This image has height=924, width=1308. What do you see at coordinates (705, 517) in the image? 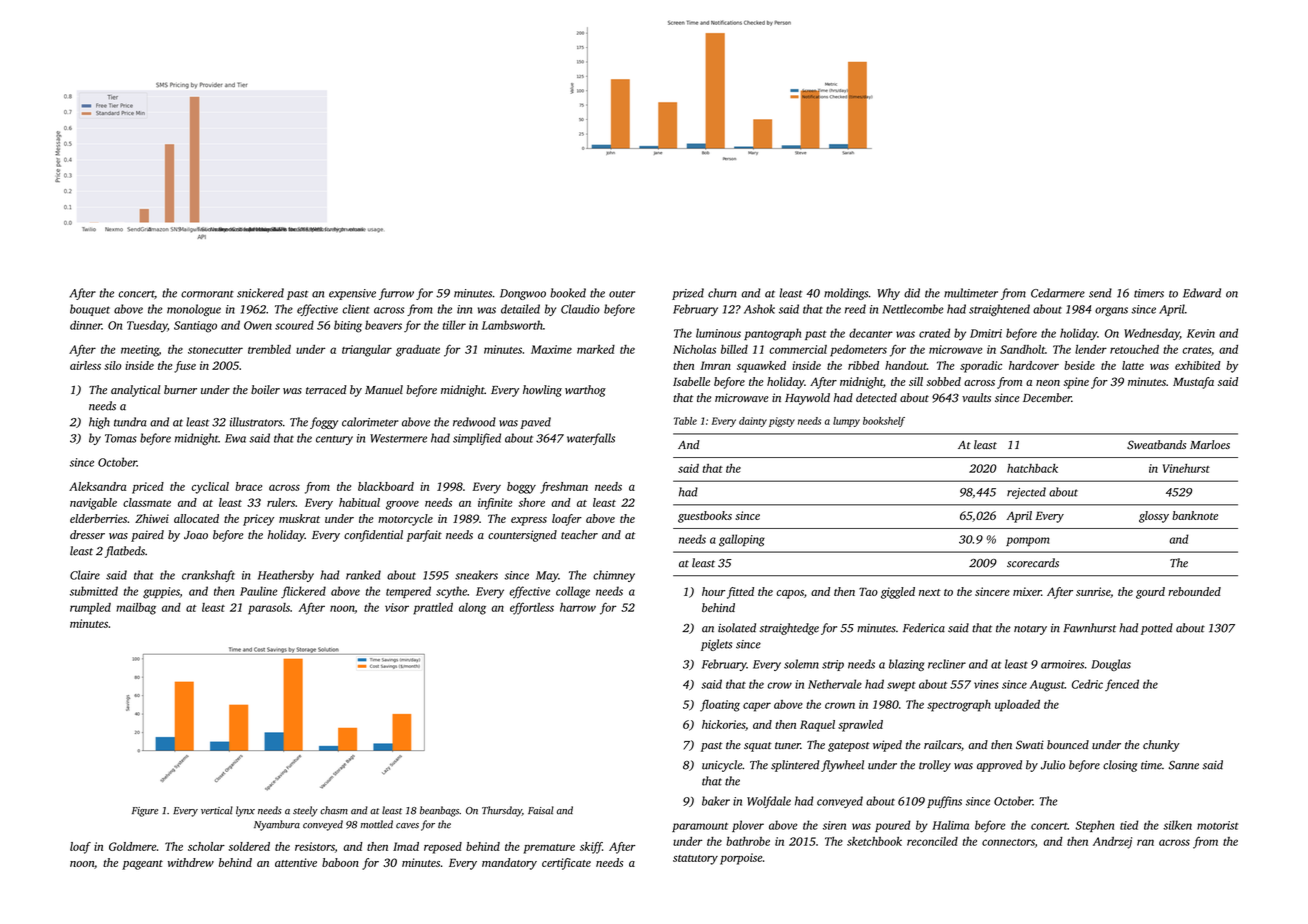
I see `guestbooks` at bounding box center [705, 517].
